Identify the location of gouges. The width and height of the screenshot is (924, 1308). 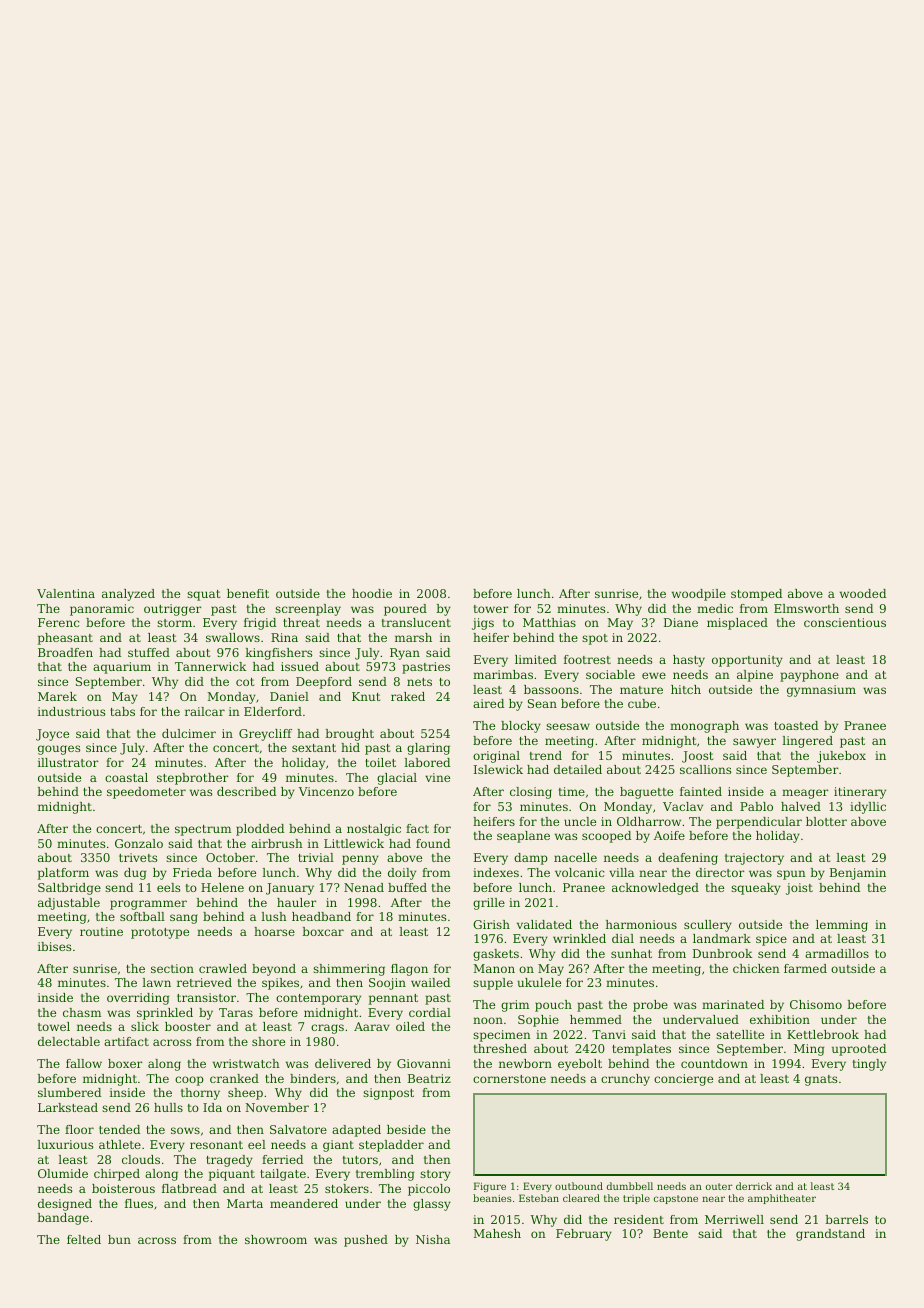
(59, 750).
